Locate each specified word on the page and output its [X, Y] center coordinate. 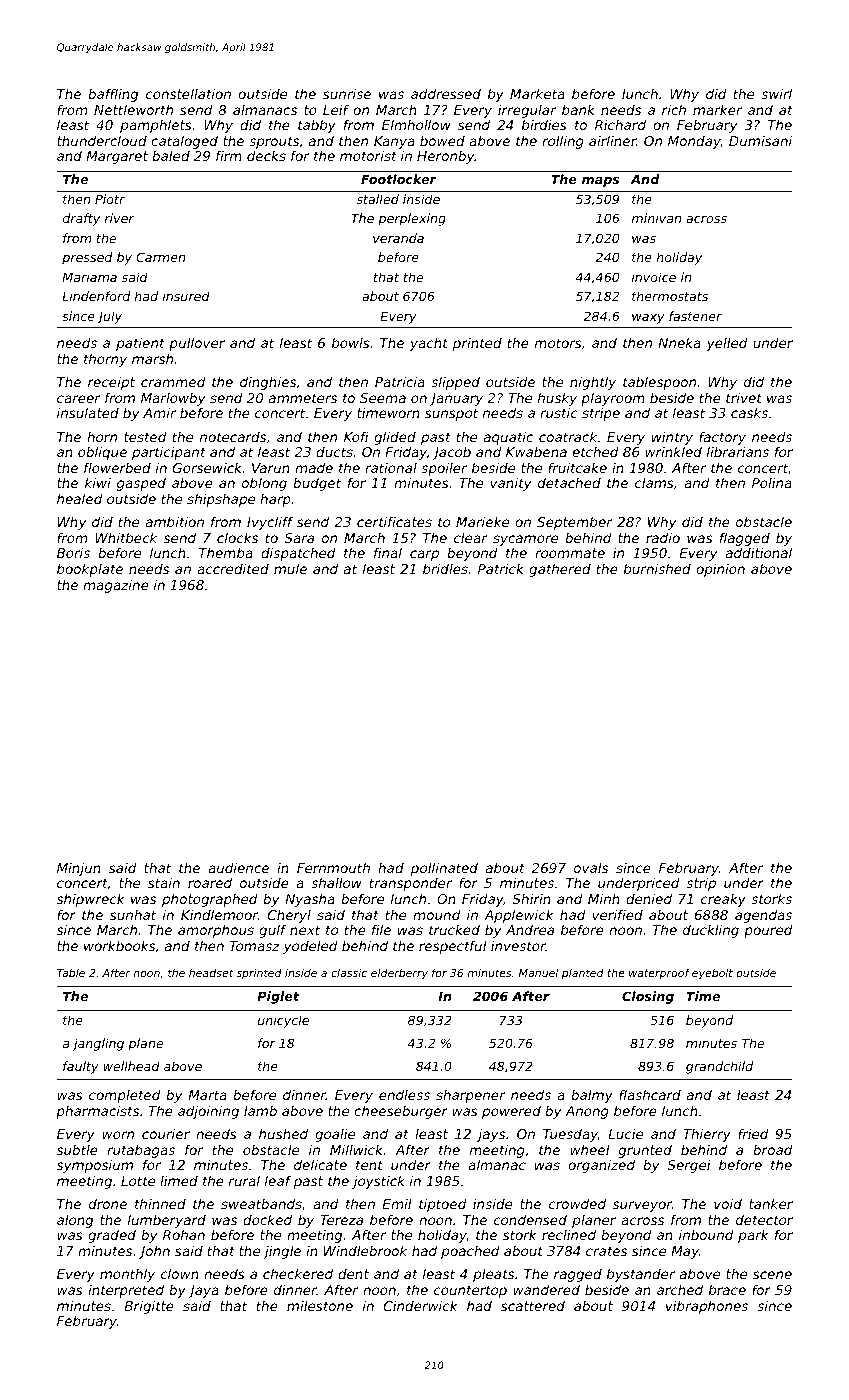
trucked [454, 929]
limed [179, 1181]
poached [470, 1252]
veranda [398, 238]
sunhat [133, 915]
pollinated [444, 869]
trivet [744, 397]
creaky [723, 900]
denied [649, 898]
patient [140, 344]
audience [238, 867]
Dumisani [760, 140]
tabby [317, 126]
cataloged [184, 142]
